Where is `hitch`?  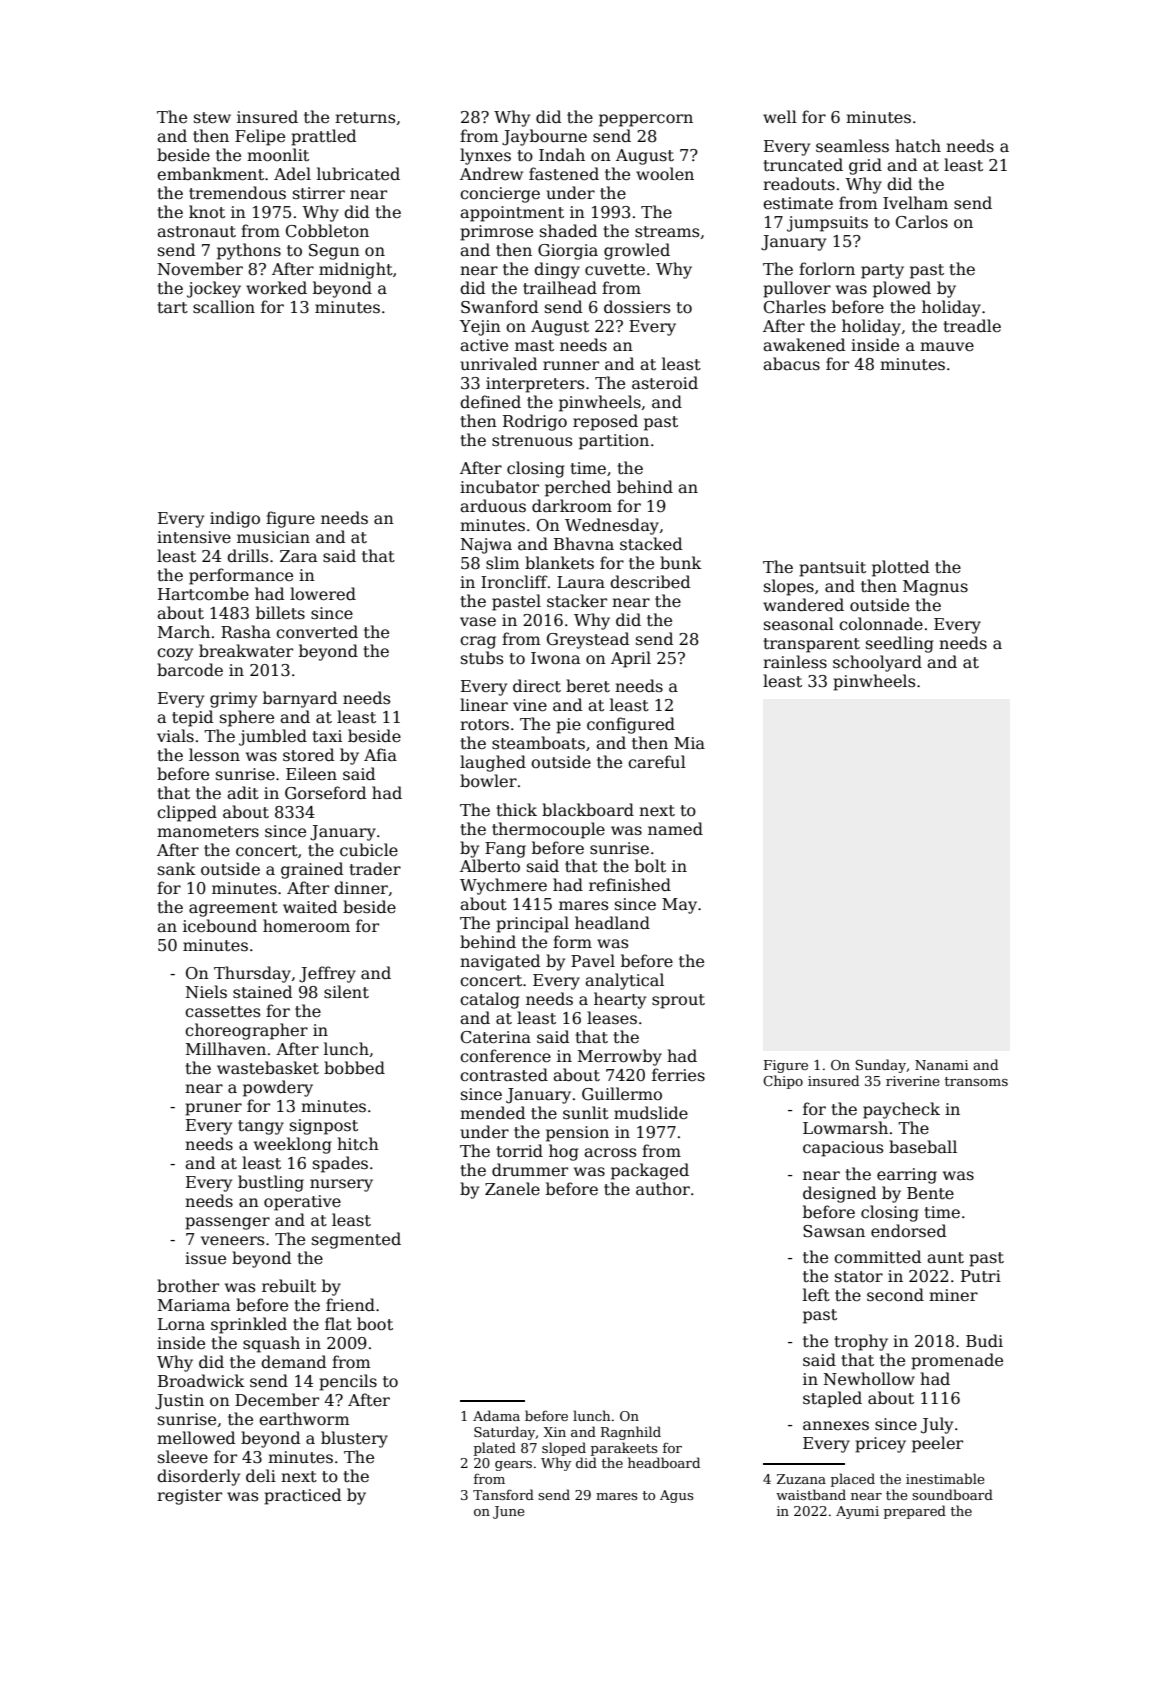
hitch is located at coordinates (358, 1143).
